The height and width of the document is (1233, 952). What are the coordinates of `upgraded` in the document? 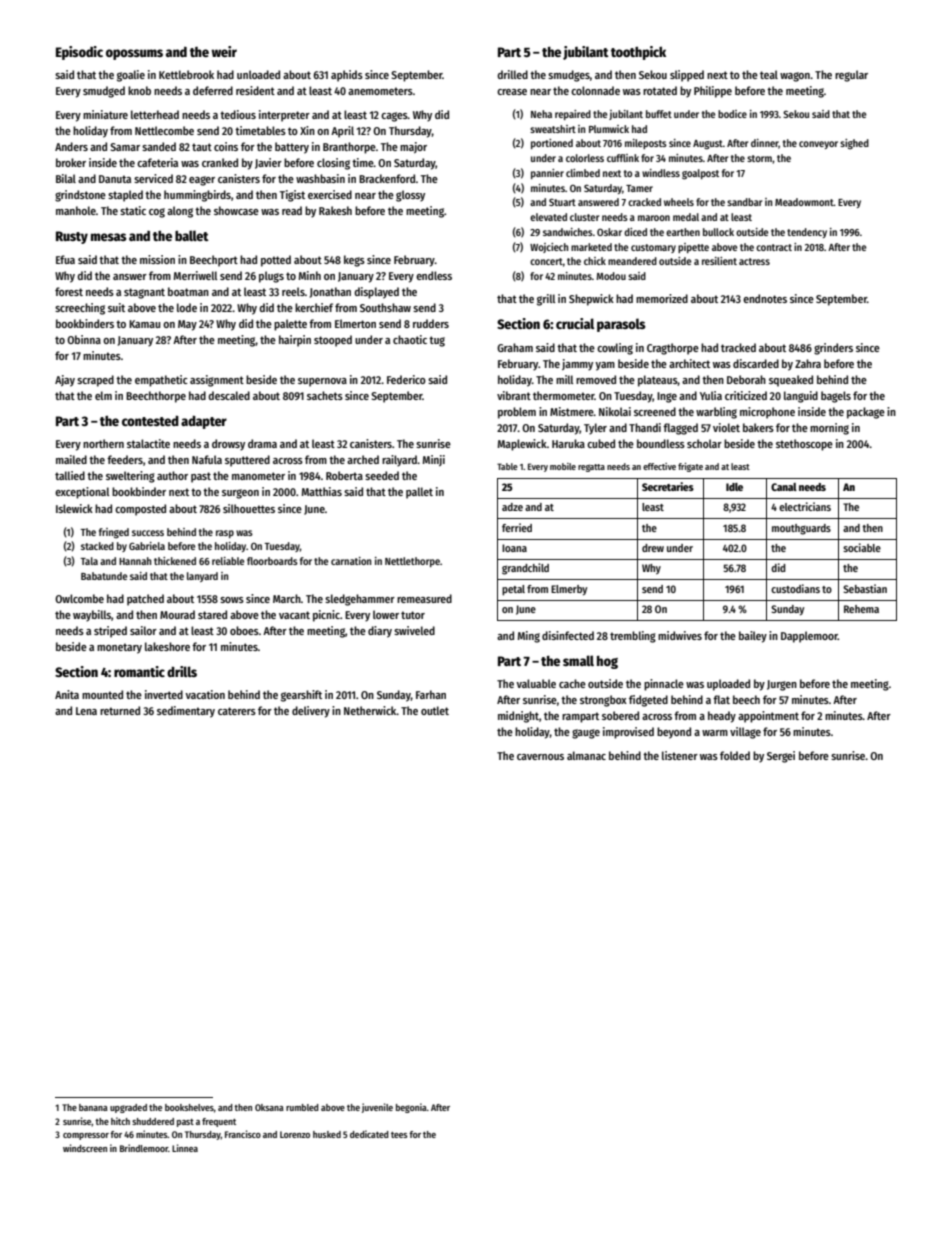 It's located at (128, 1108).
